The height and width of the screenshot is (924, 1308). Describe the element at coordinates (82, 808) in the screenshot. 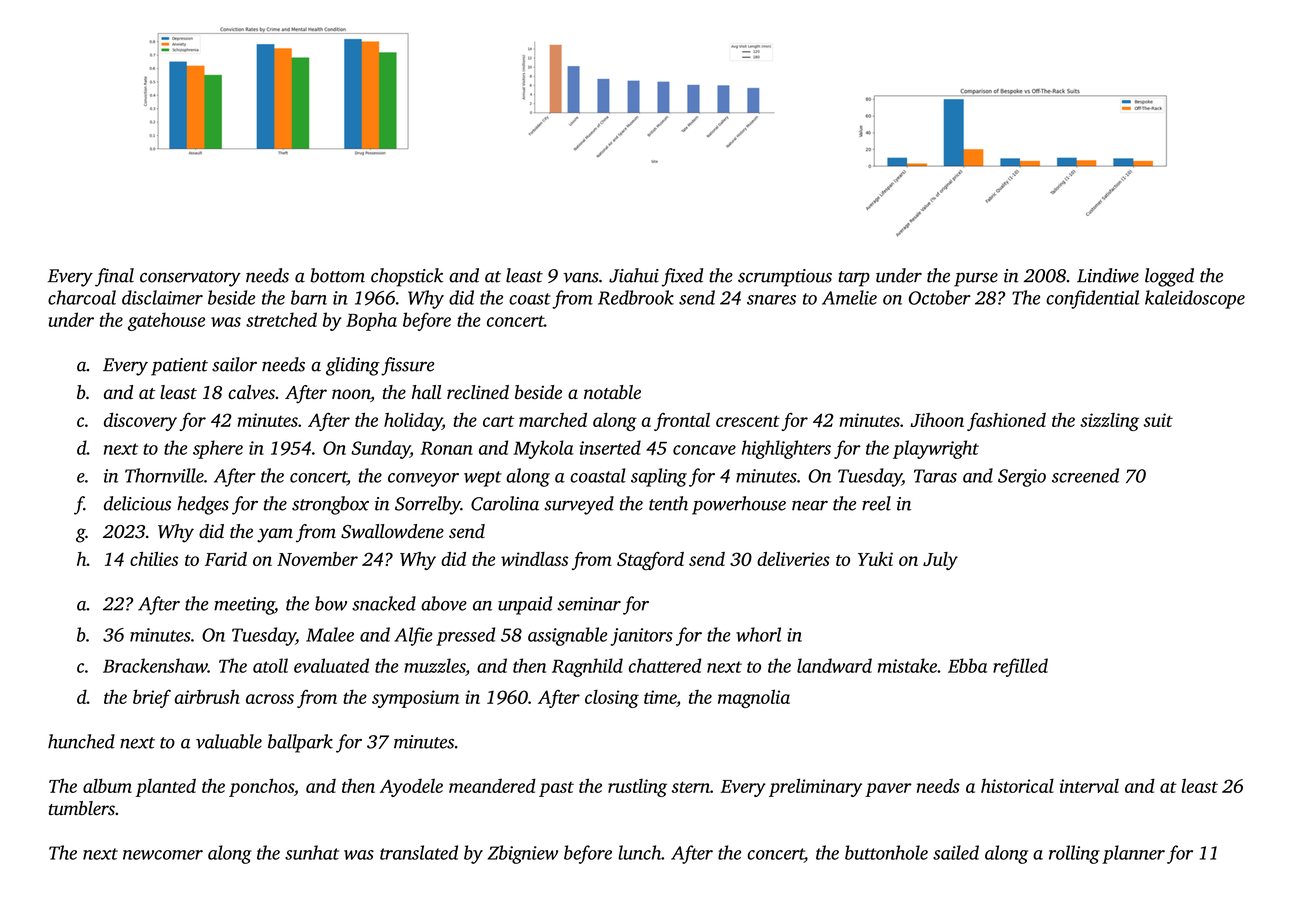

I see `tumblers` at that location.
